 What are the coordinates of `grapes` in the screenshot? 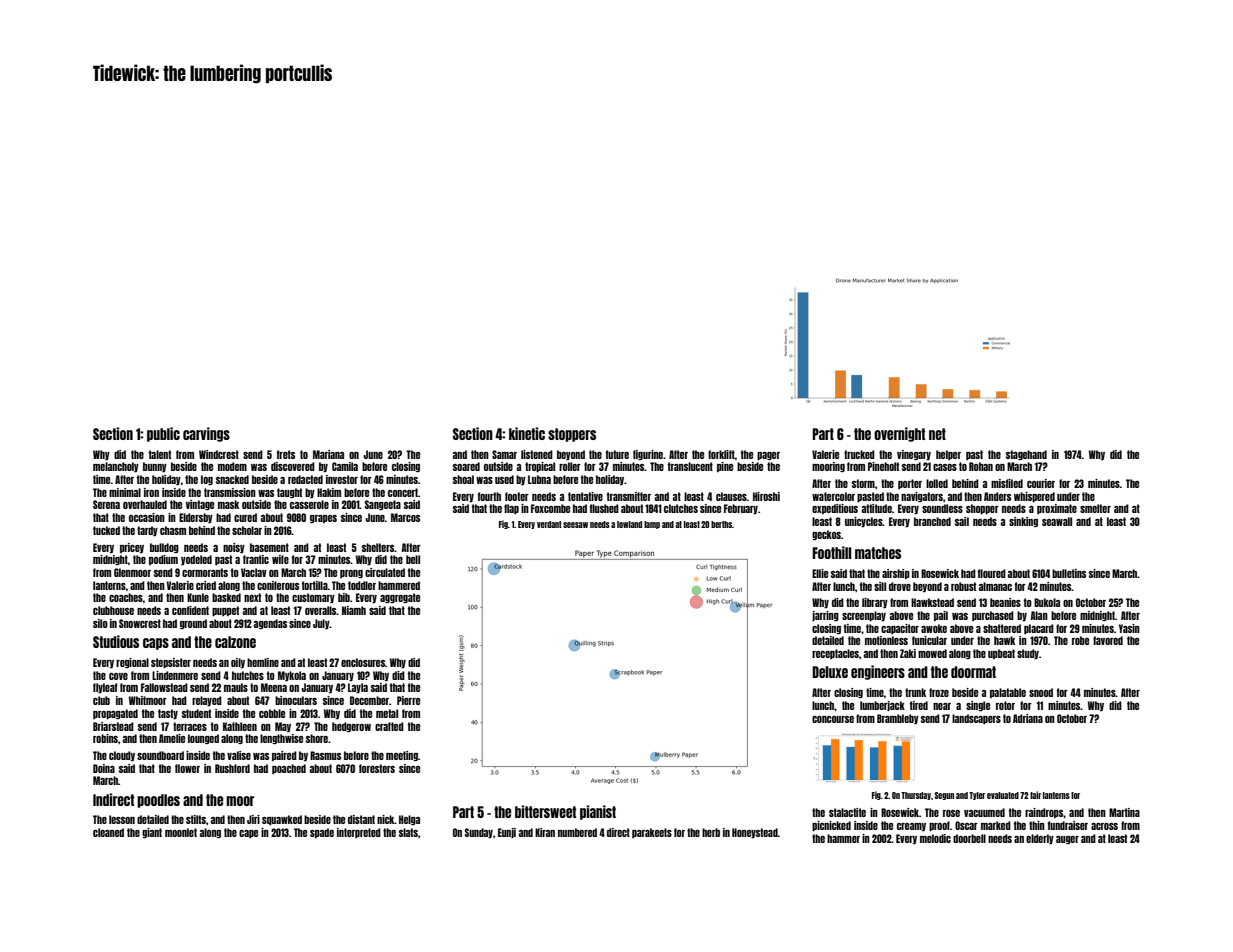 It's located at (323, 519).
